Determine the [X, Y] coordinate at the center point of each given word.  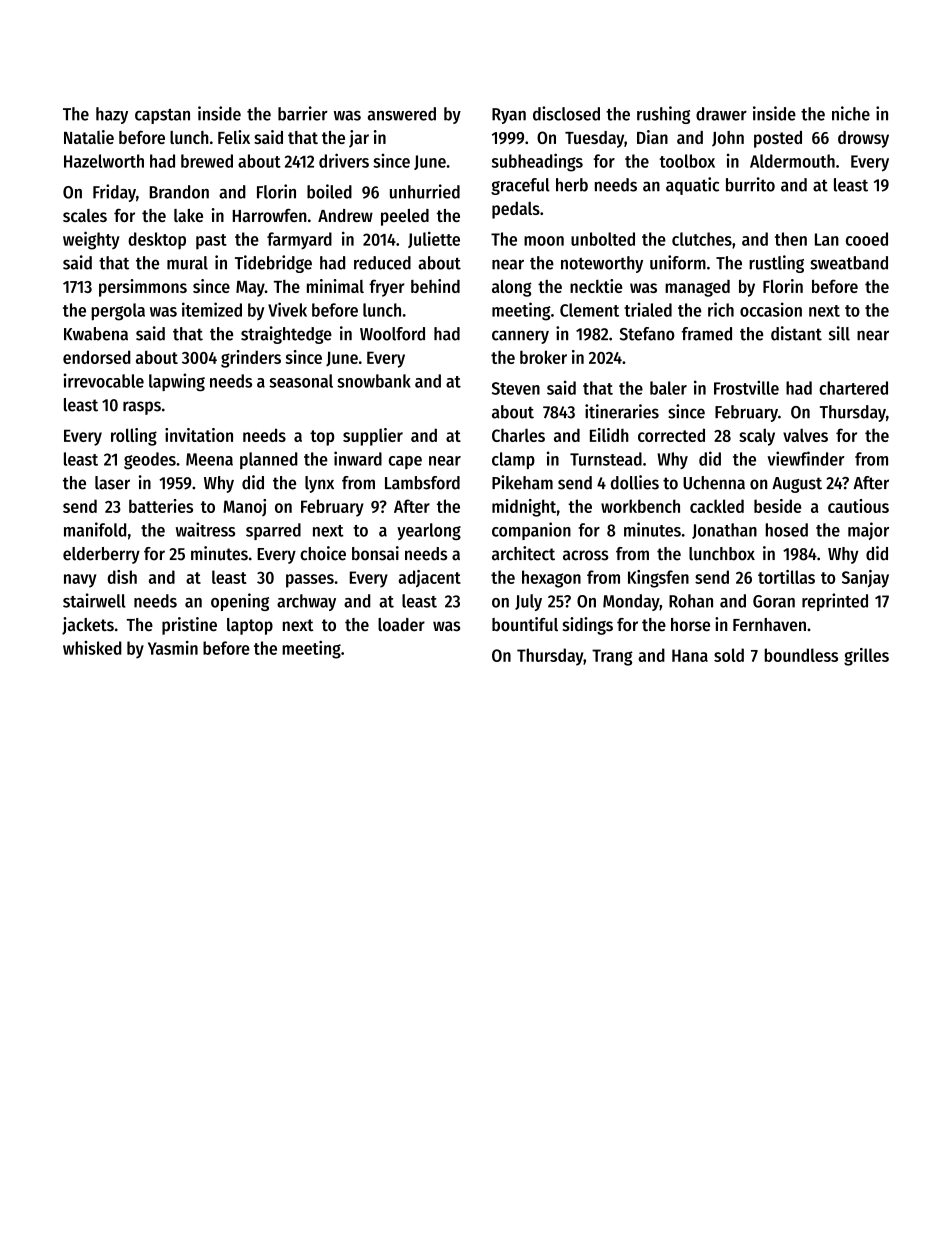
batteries [161, 506]
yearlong [429, 531]
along [512, 288]
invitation [199, 435]
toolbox [687, 161]
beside [778, 506]
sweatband [849, 263]
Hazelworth [104, 161]
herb [572, 185]
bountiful [525, 624]
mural [187, 263]
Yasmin [173, 648]
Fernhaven [769, 624]
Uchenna [714, 483]
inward [358, 458]
